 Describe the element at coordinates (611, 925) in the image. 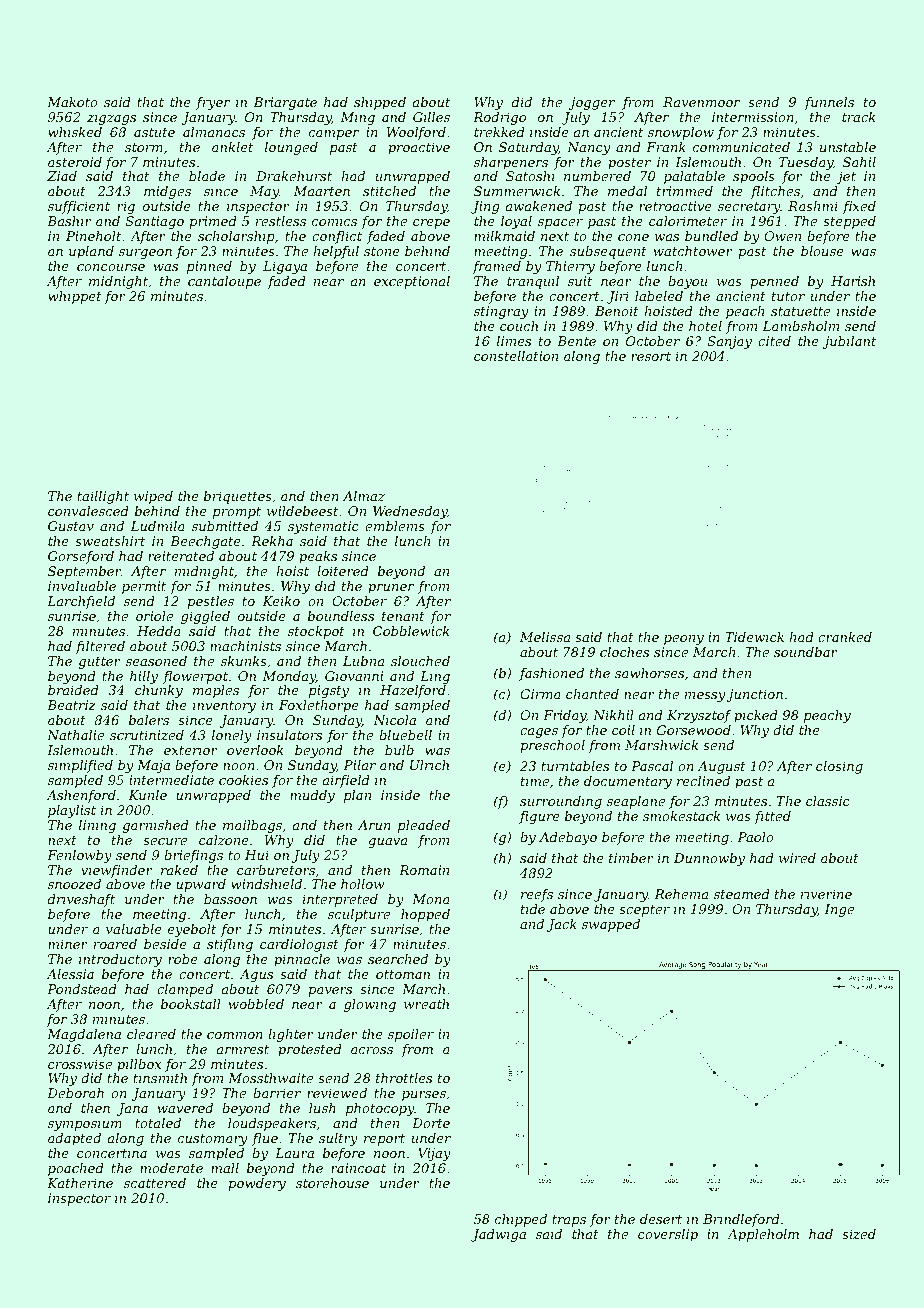

I see `swapped` at that location.
